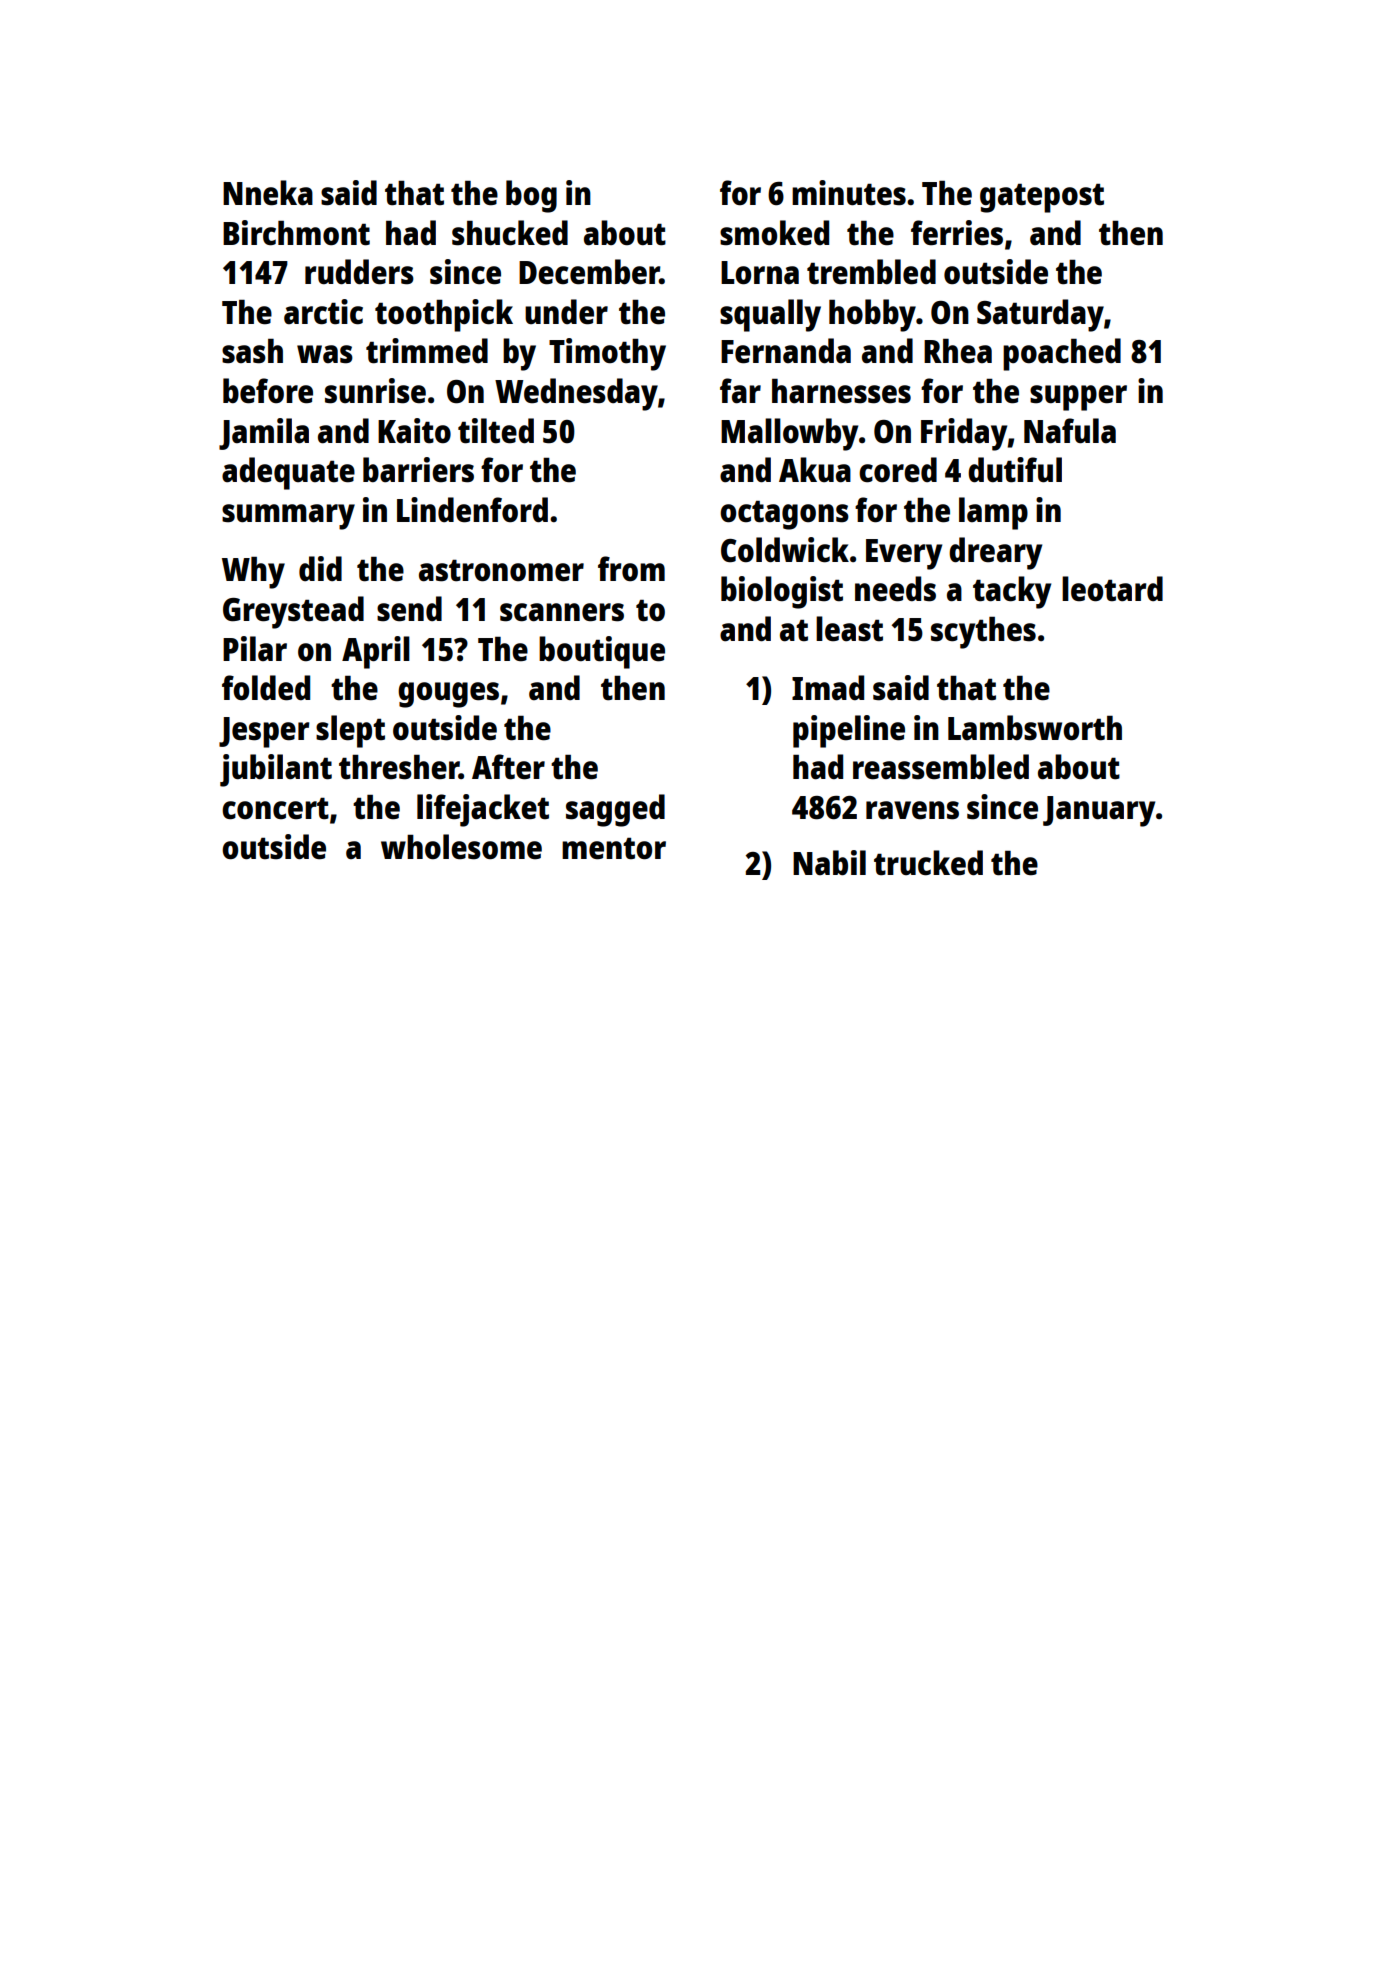 The image size is (1386, 1969). I want to click on summary, so click(288, 517).
